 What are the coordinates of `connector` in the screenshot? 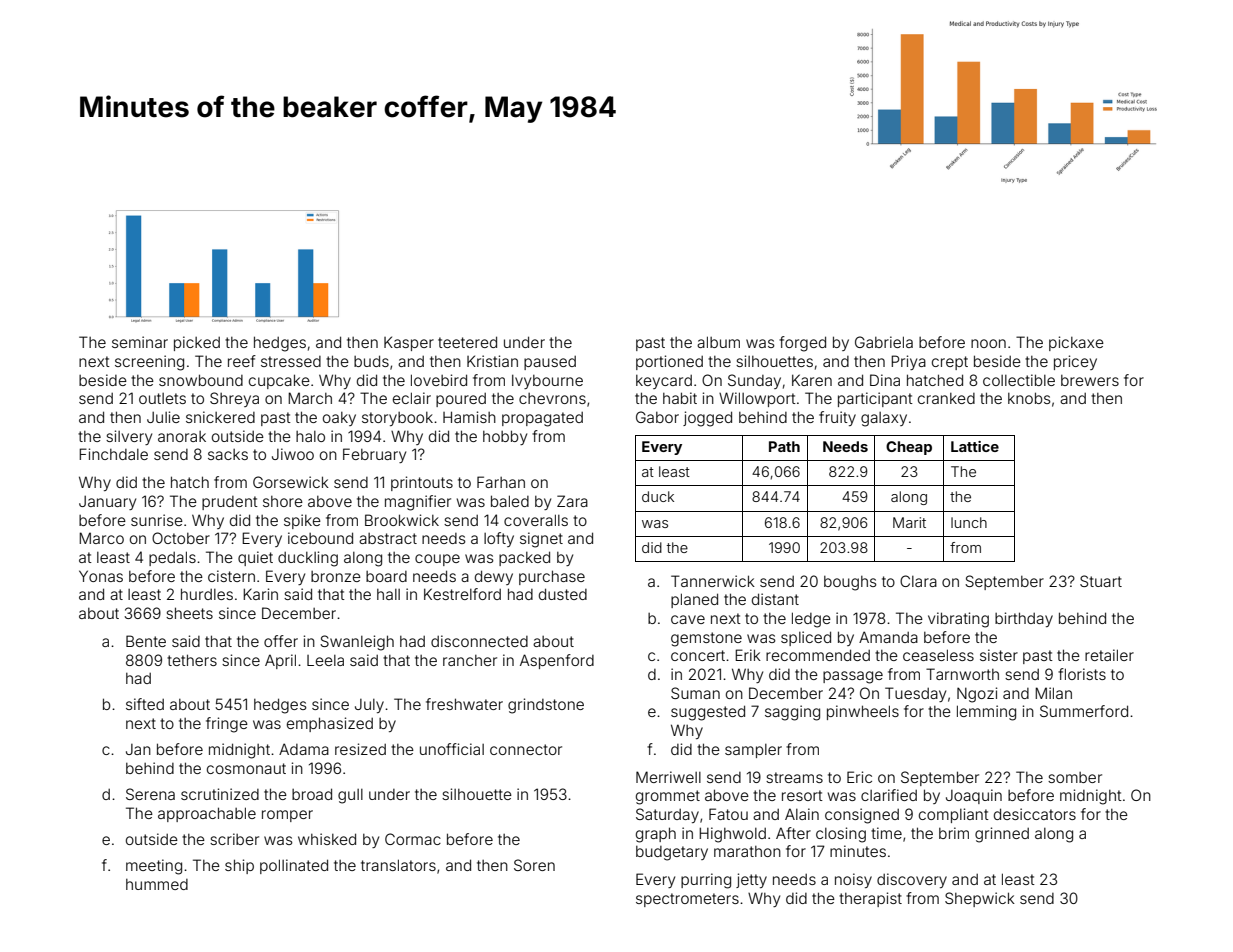 It's located at (526, 749).
